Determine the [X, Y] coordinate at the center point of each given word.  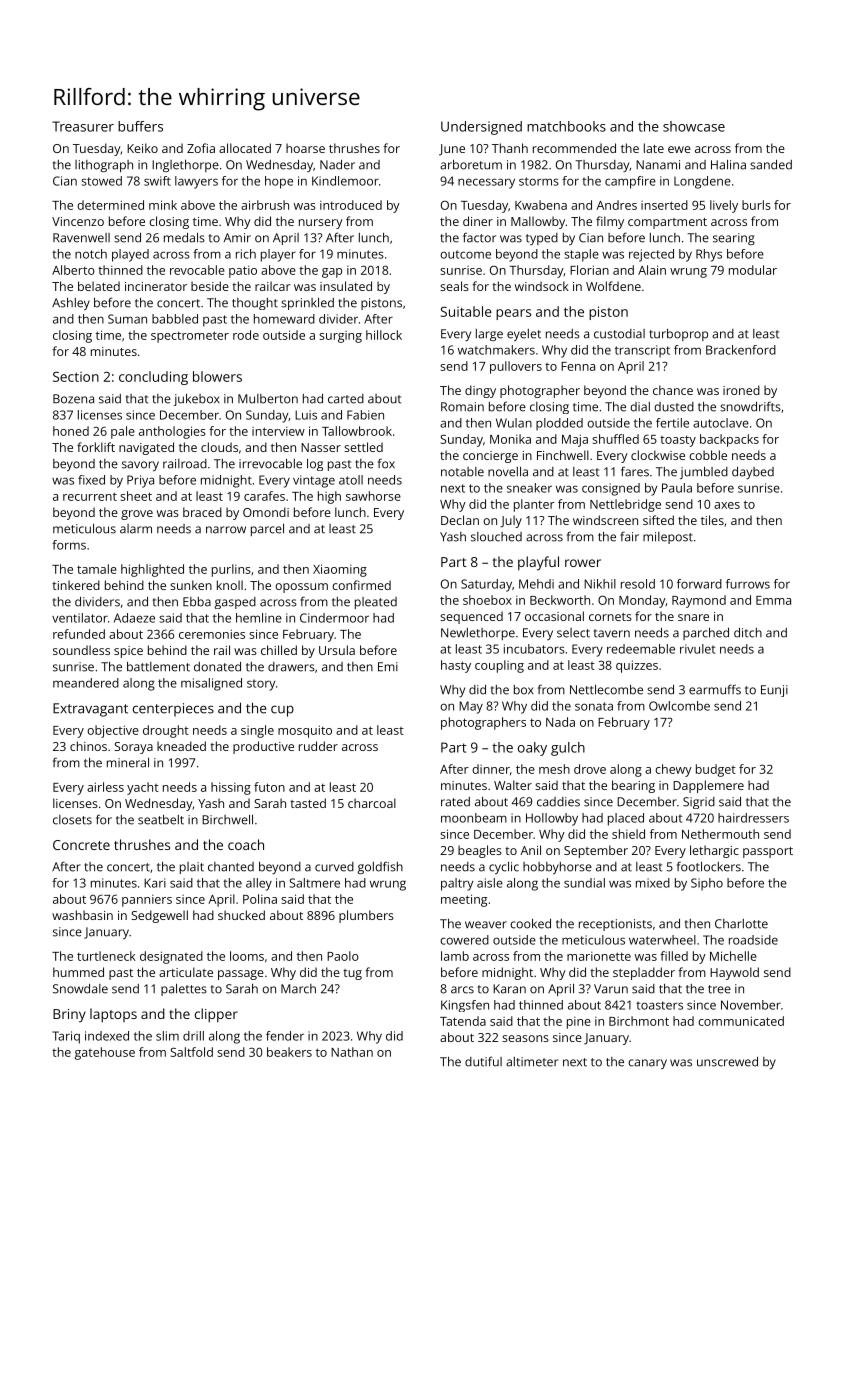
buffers [140, 126]
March [298, 989]
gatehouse [105, 1053]
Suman [127, 319]
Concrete [81, 845]
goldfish [380, 867]
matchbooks [566, 126]
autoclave [721, 423]
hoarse [305, 148]
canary [647, 1064]
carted [346, 399]
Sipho [707, 884]
